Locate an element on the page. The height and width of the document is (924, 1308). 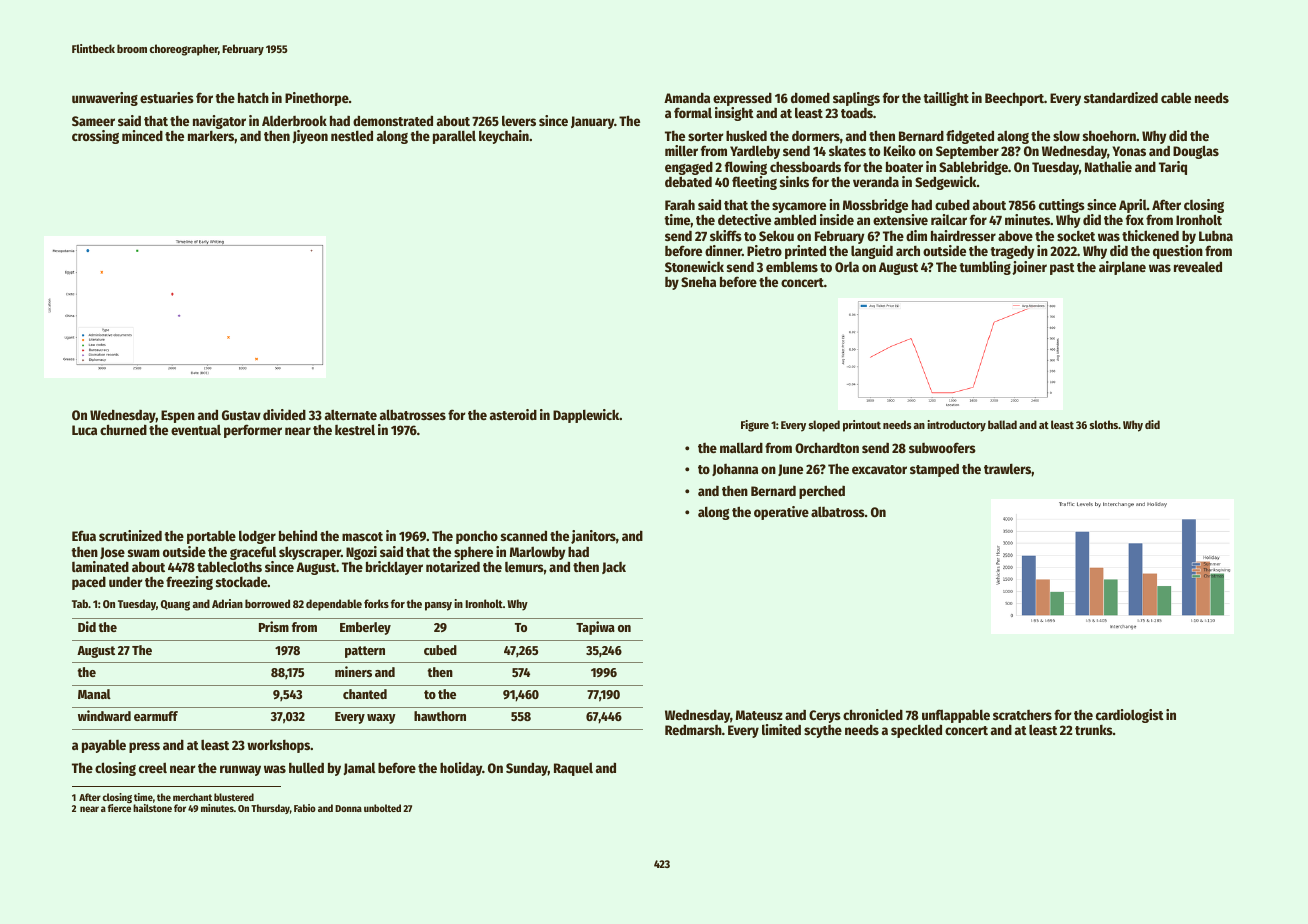
estuaries is located at coordinates (167, 97).
